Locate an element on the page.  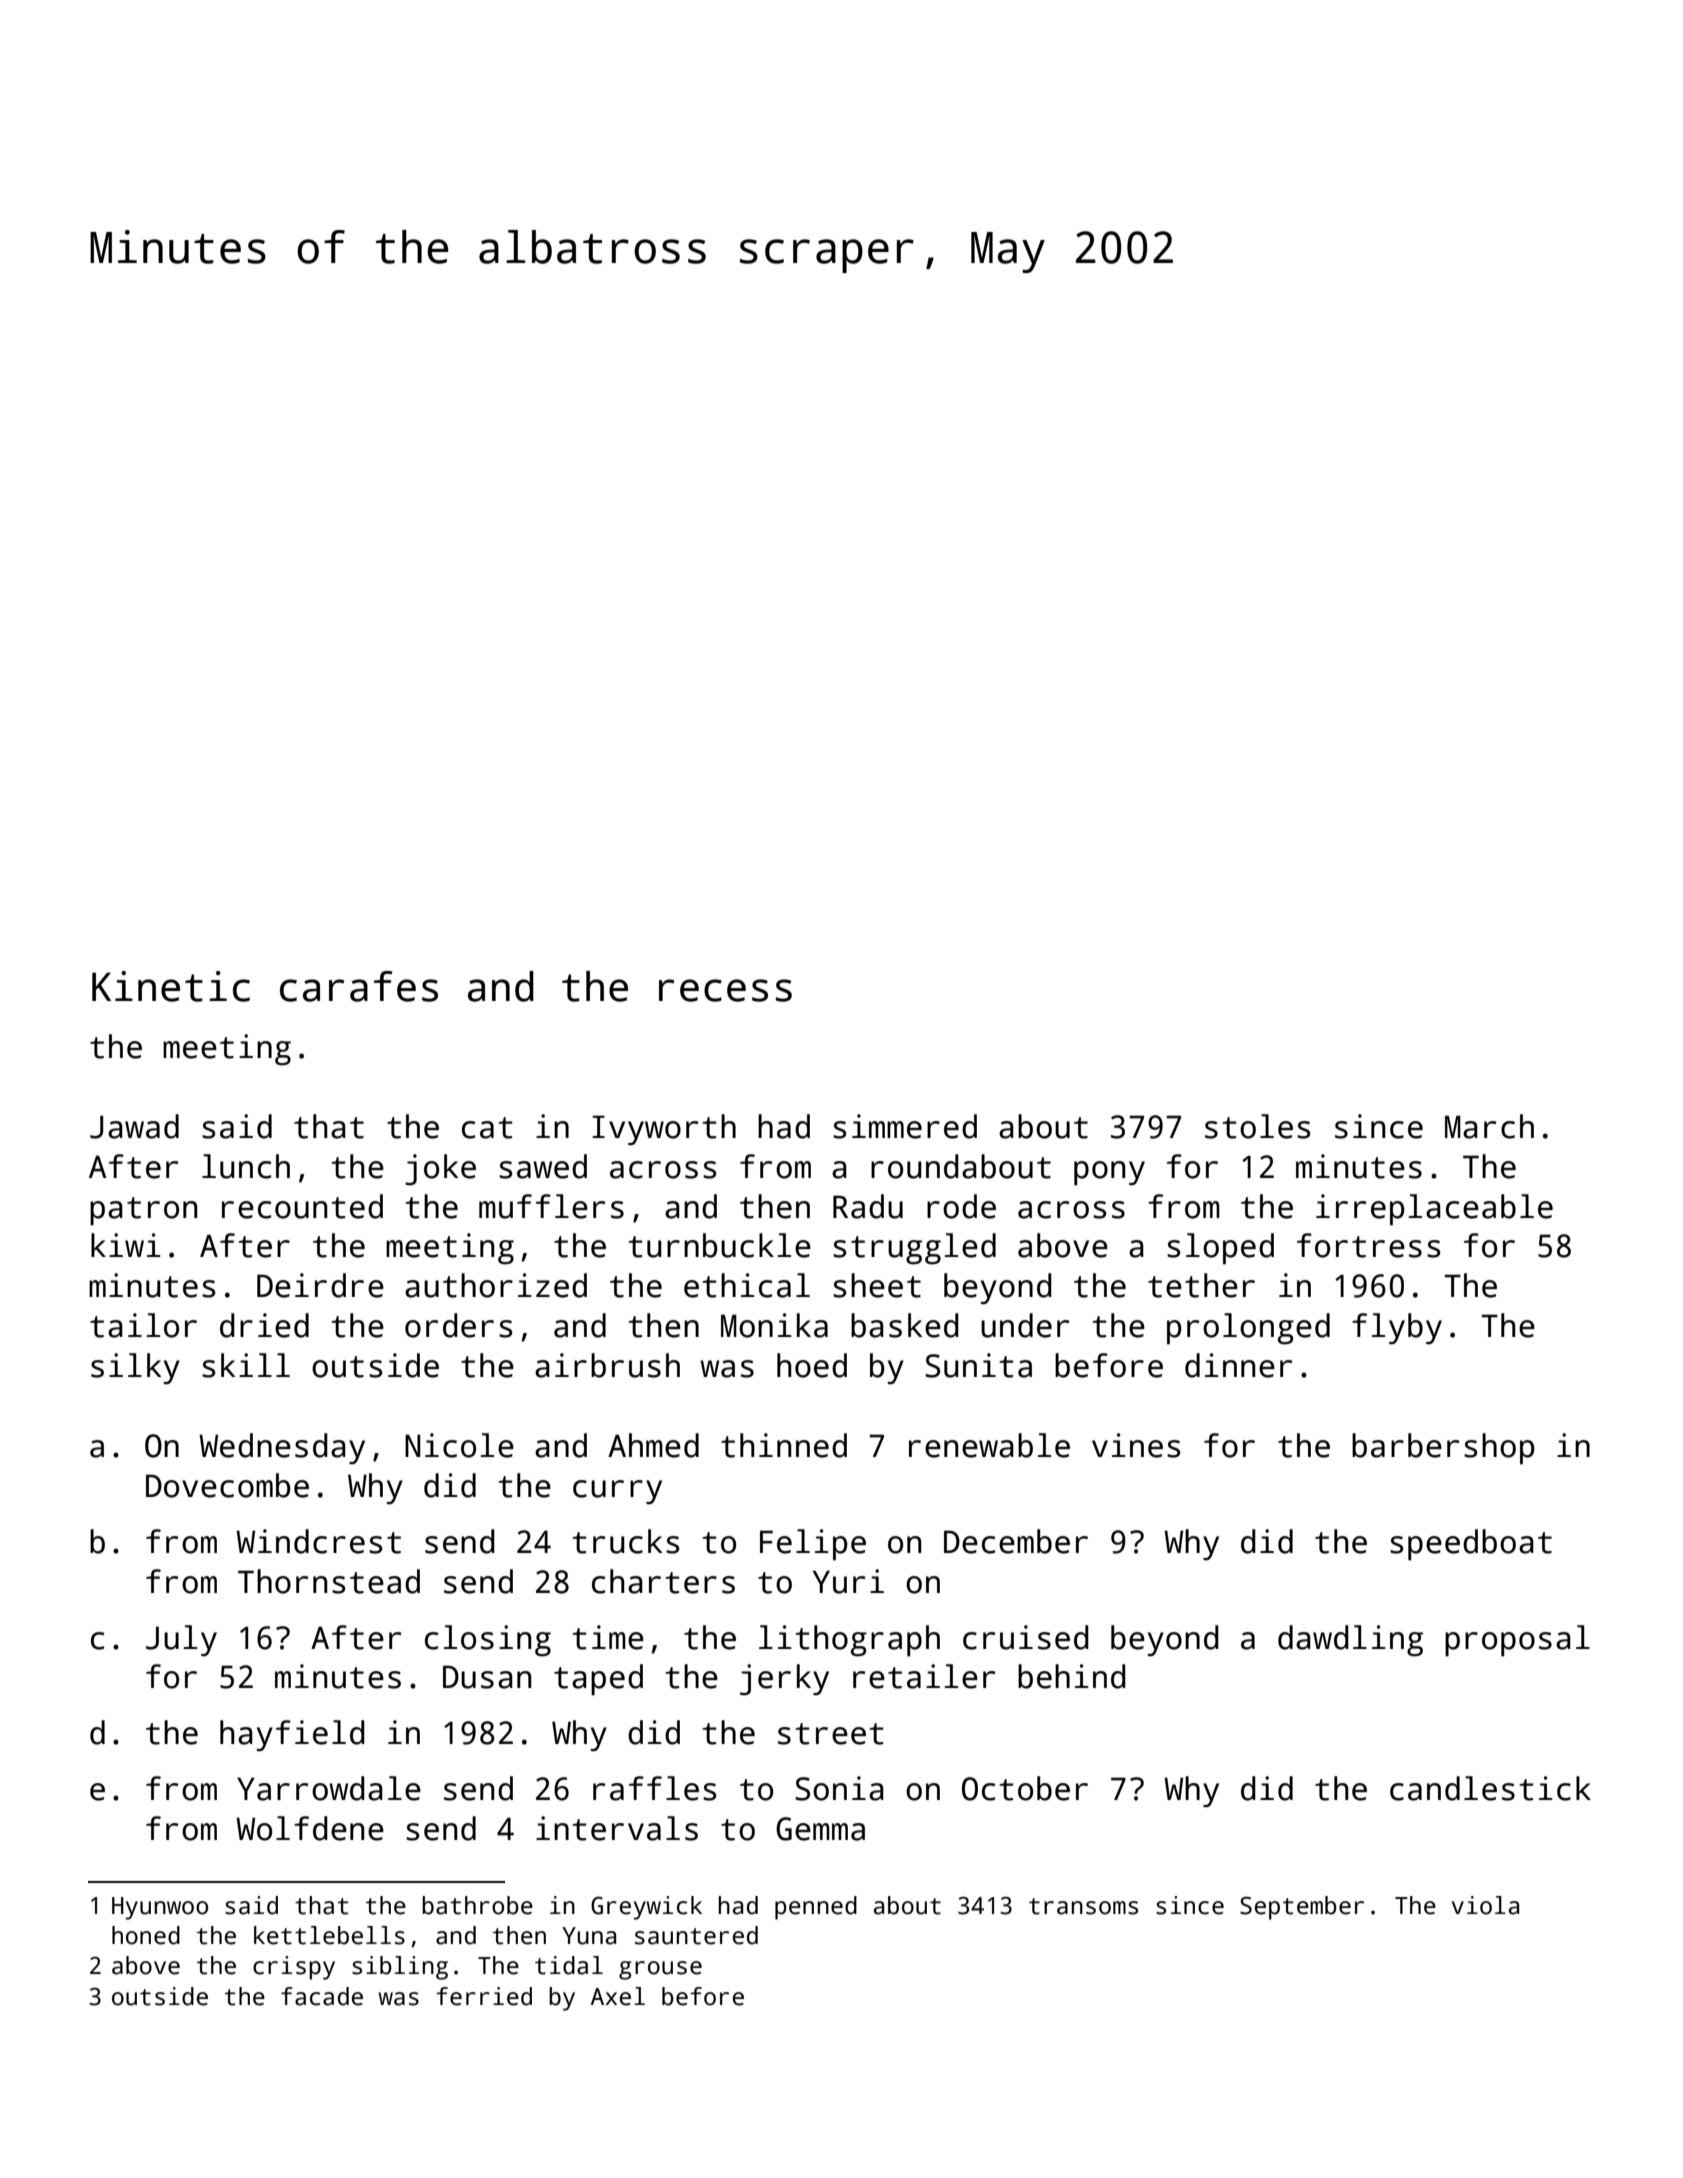
Yuri is located at coordinates (848, 1581).
